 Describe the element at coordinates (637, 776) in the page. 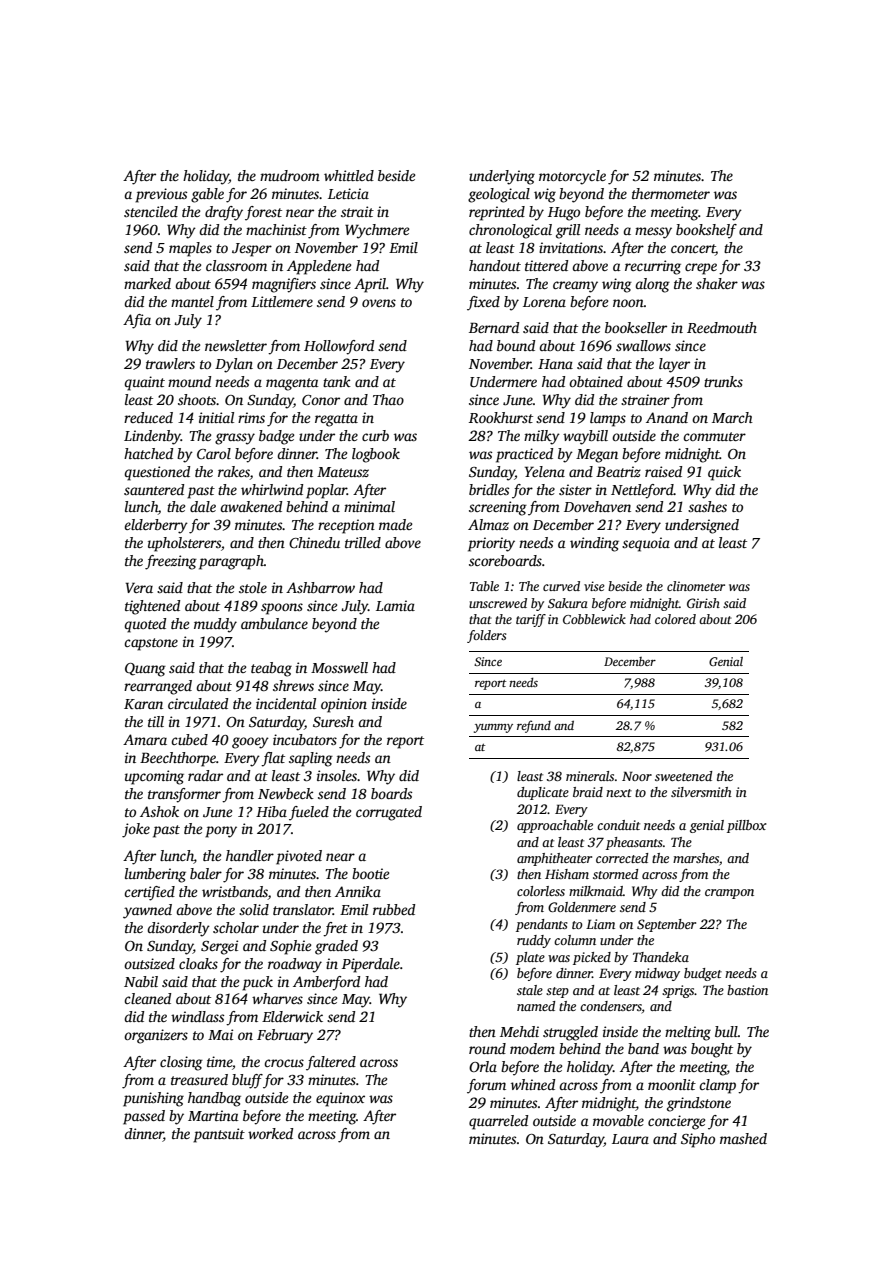

I see `Noor` at that location.
